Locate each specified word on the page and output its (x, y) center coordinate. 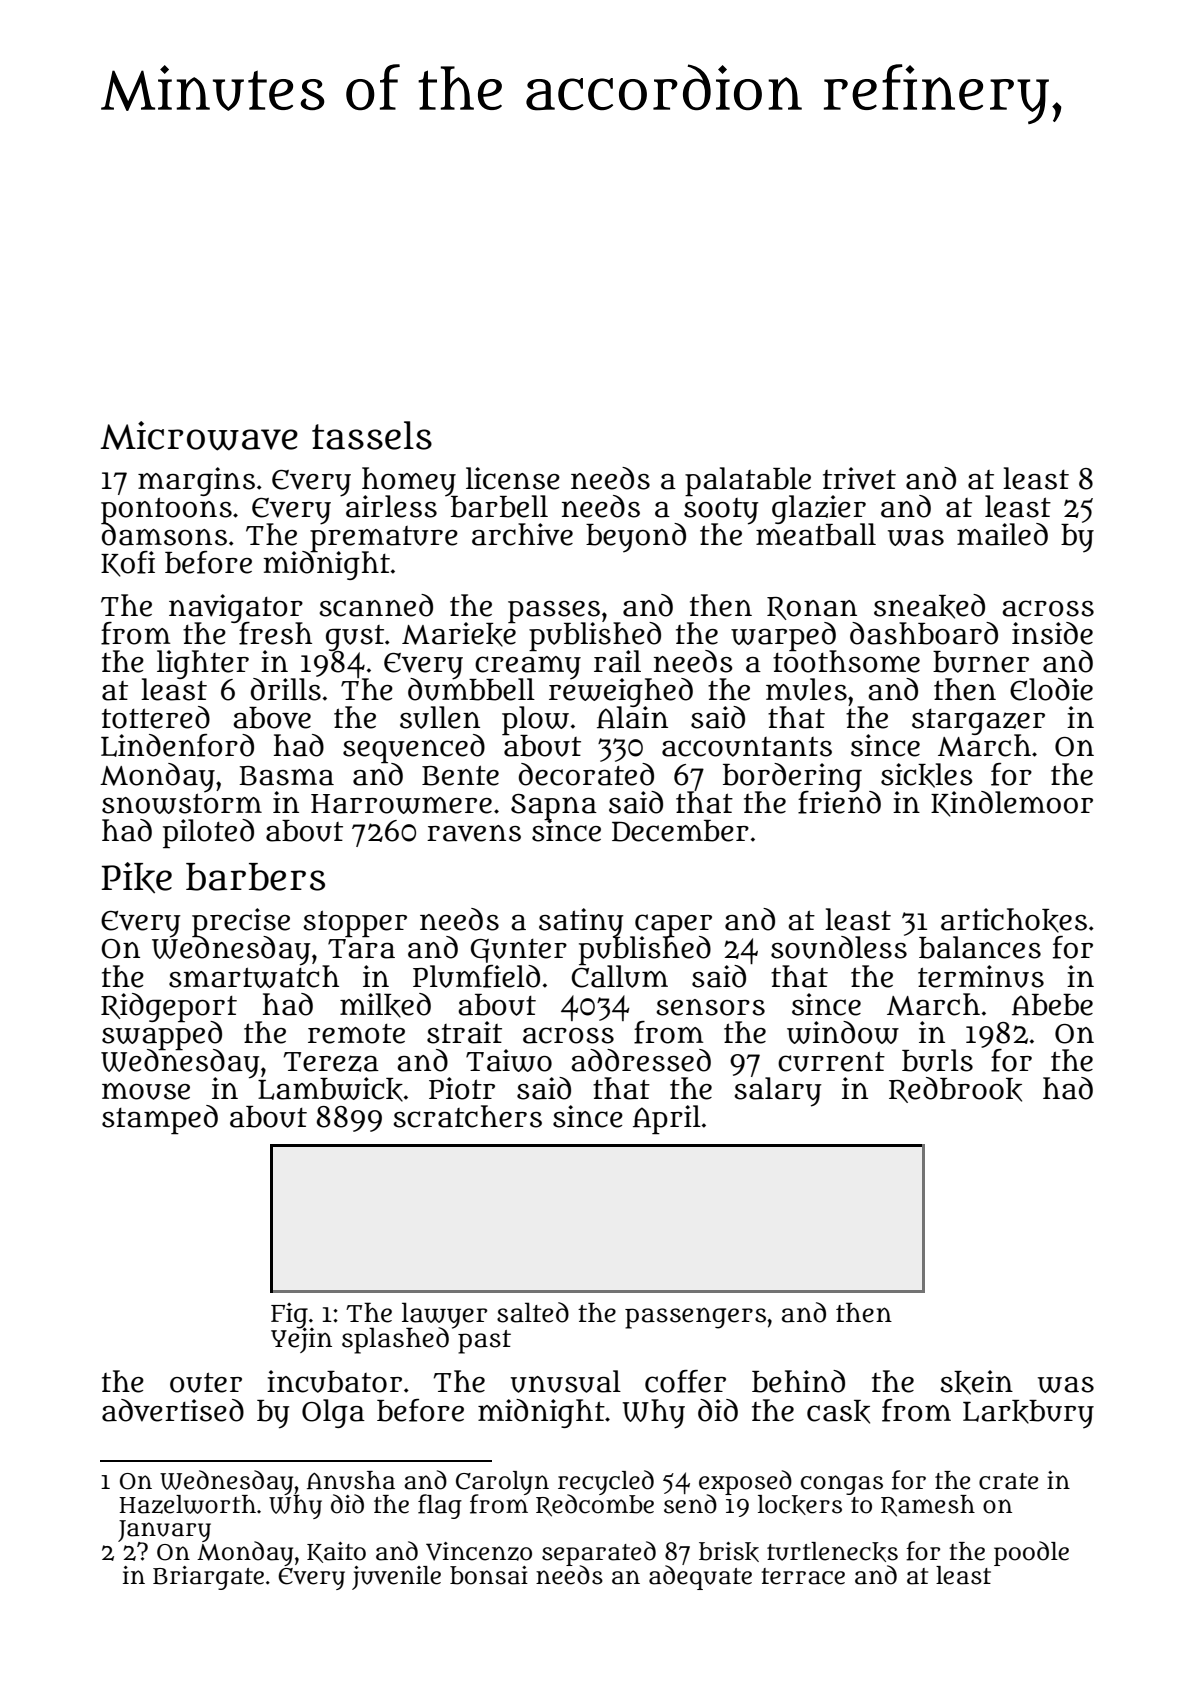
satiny (581, 922)
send (690, 1504)
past (484, 1342)
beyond (636, 538)
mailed (1002, 534)
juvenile (396, 1578)
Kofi (128, 564)
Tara (361, 949)
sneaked (929, 606)
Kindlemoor (1012, 804)
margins (196, 481)
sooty (721, 511)
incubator (334, 1381)
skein (976, 1382)
